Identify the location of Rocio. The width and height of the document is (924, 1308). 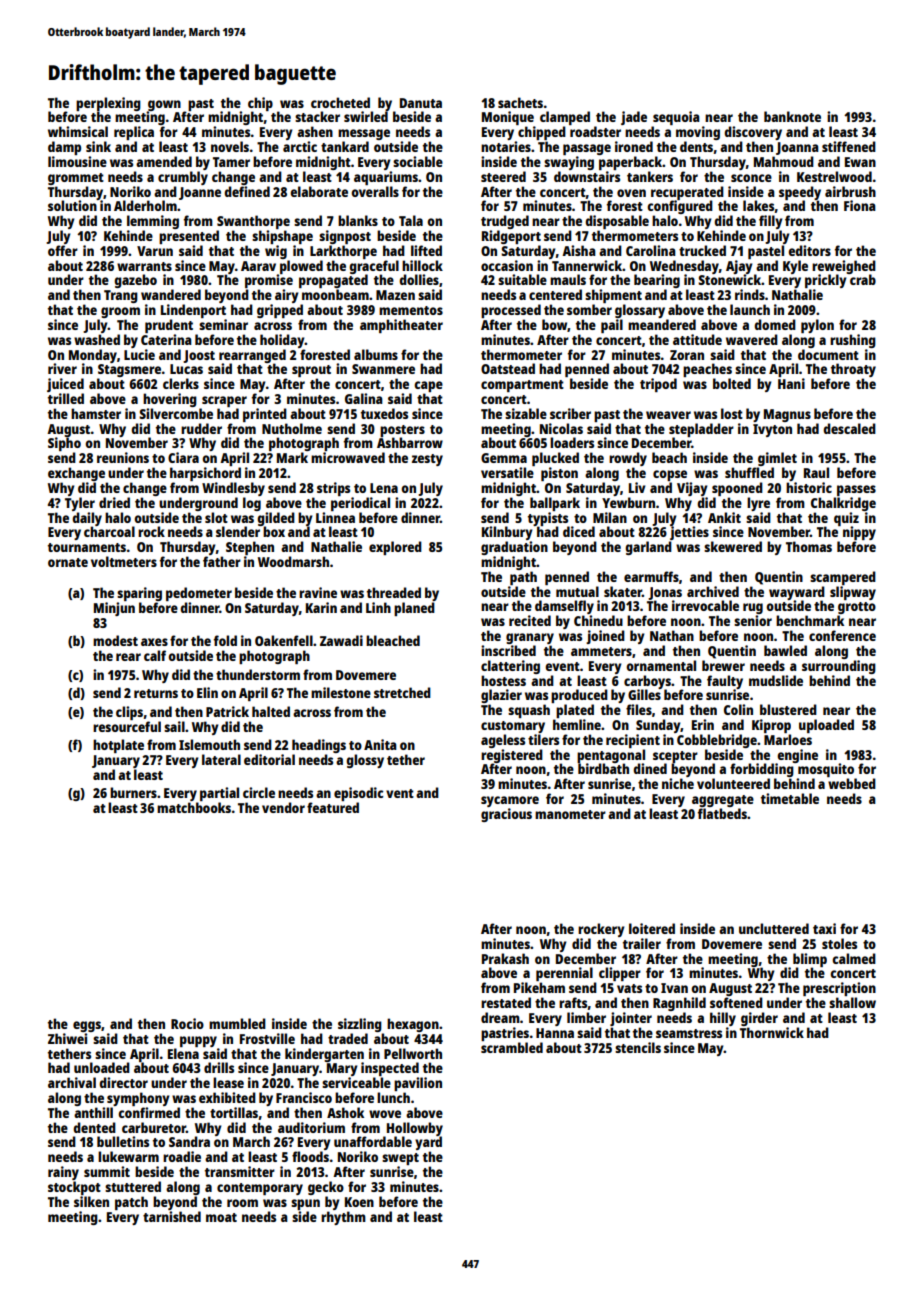
(187, 1023).
